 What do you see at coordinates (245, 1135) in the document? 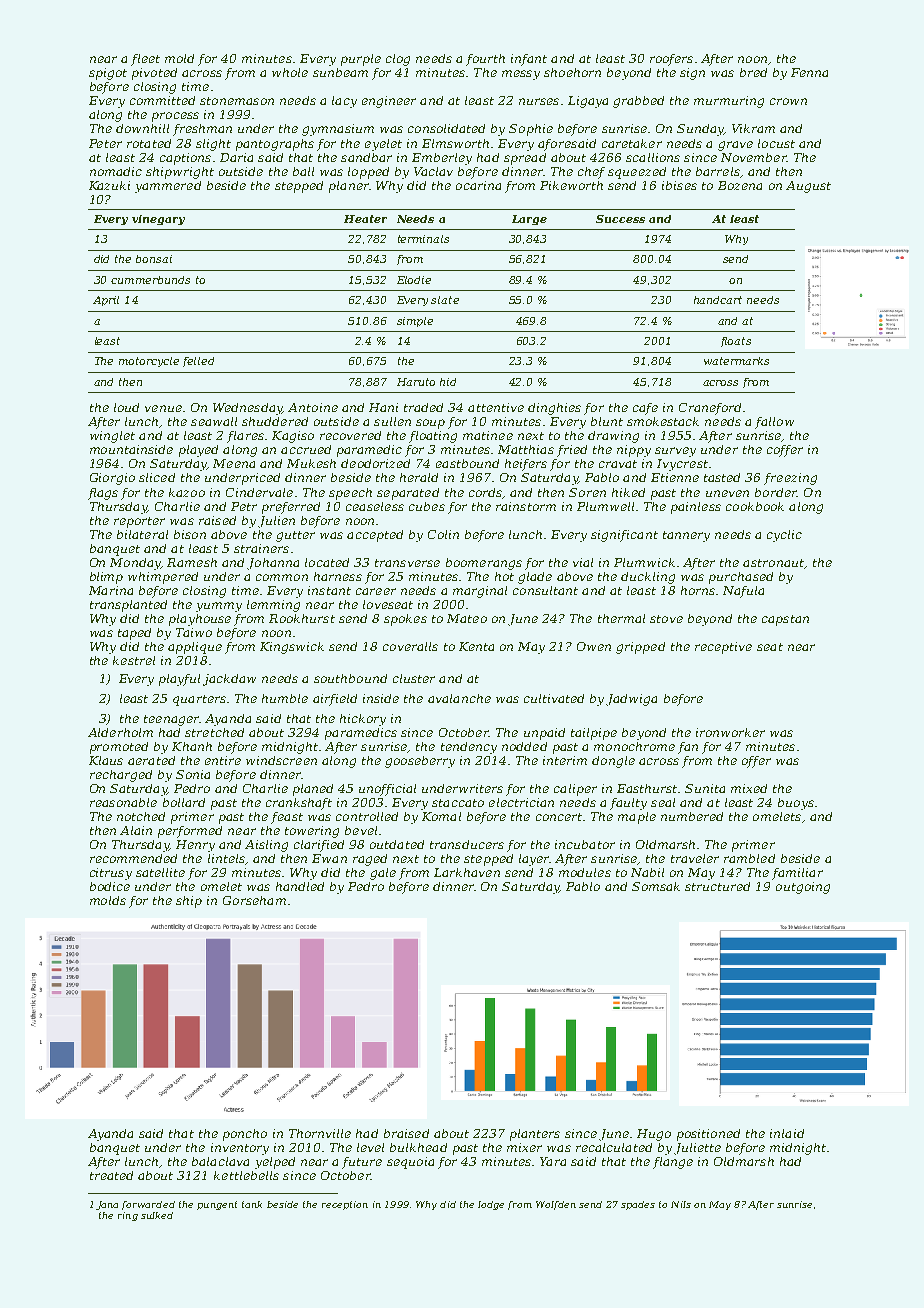
I see `poncho` at bounding box center [245, 1135].
